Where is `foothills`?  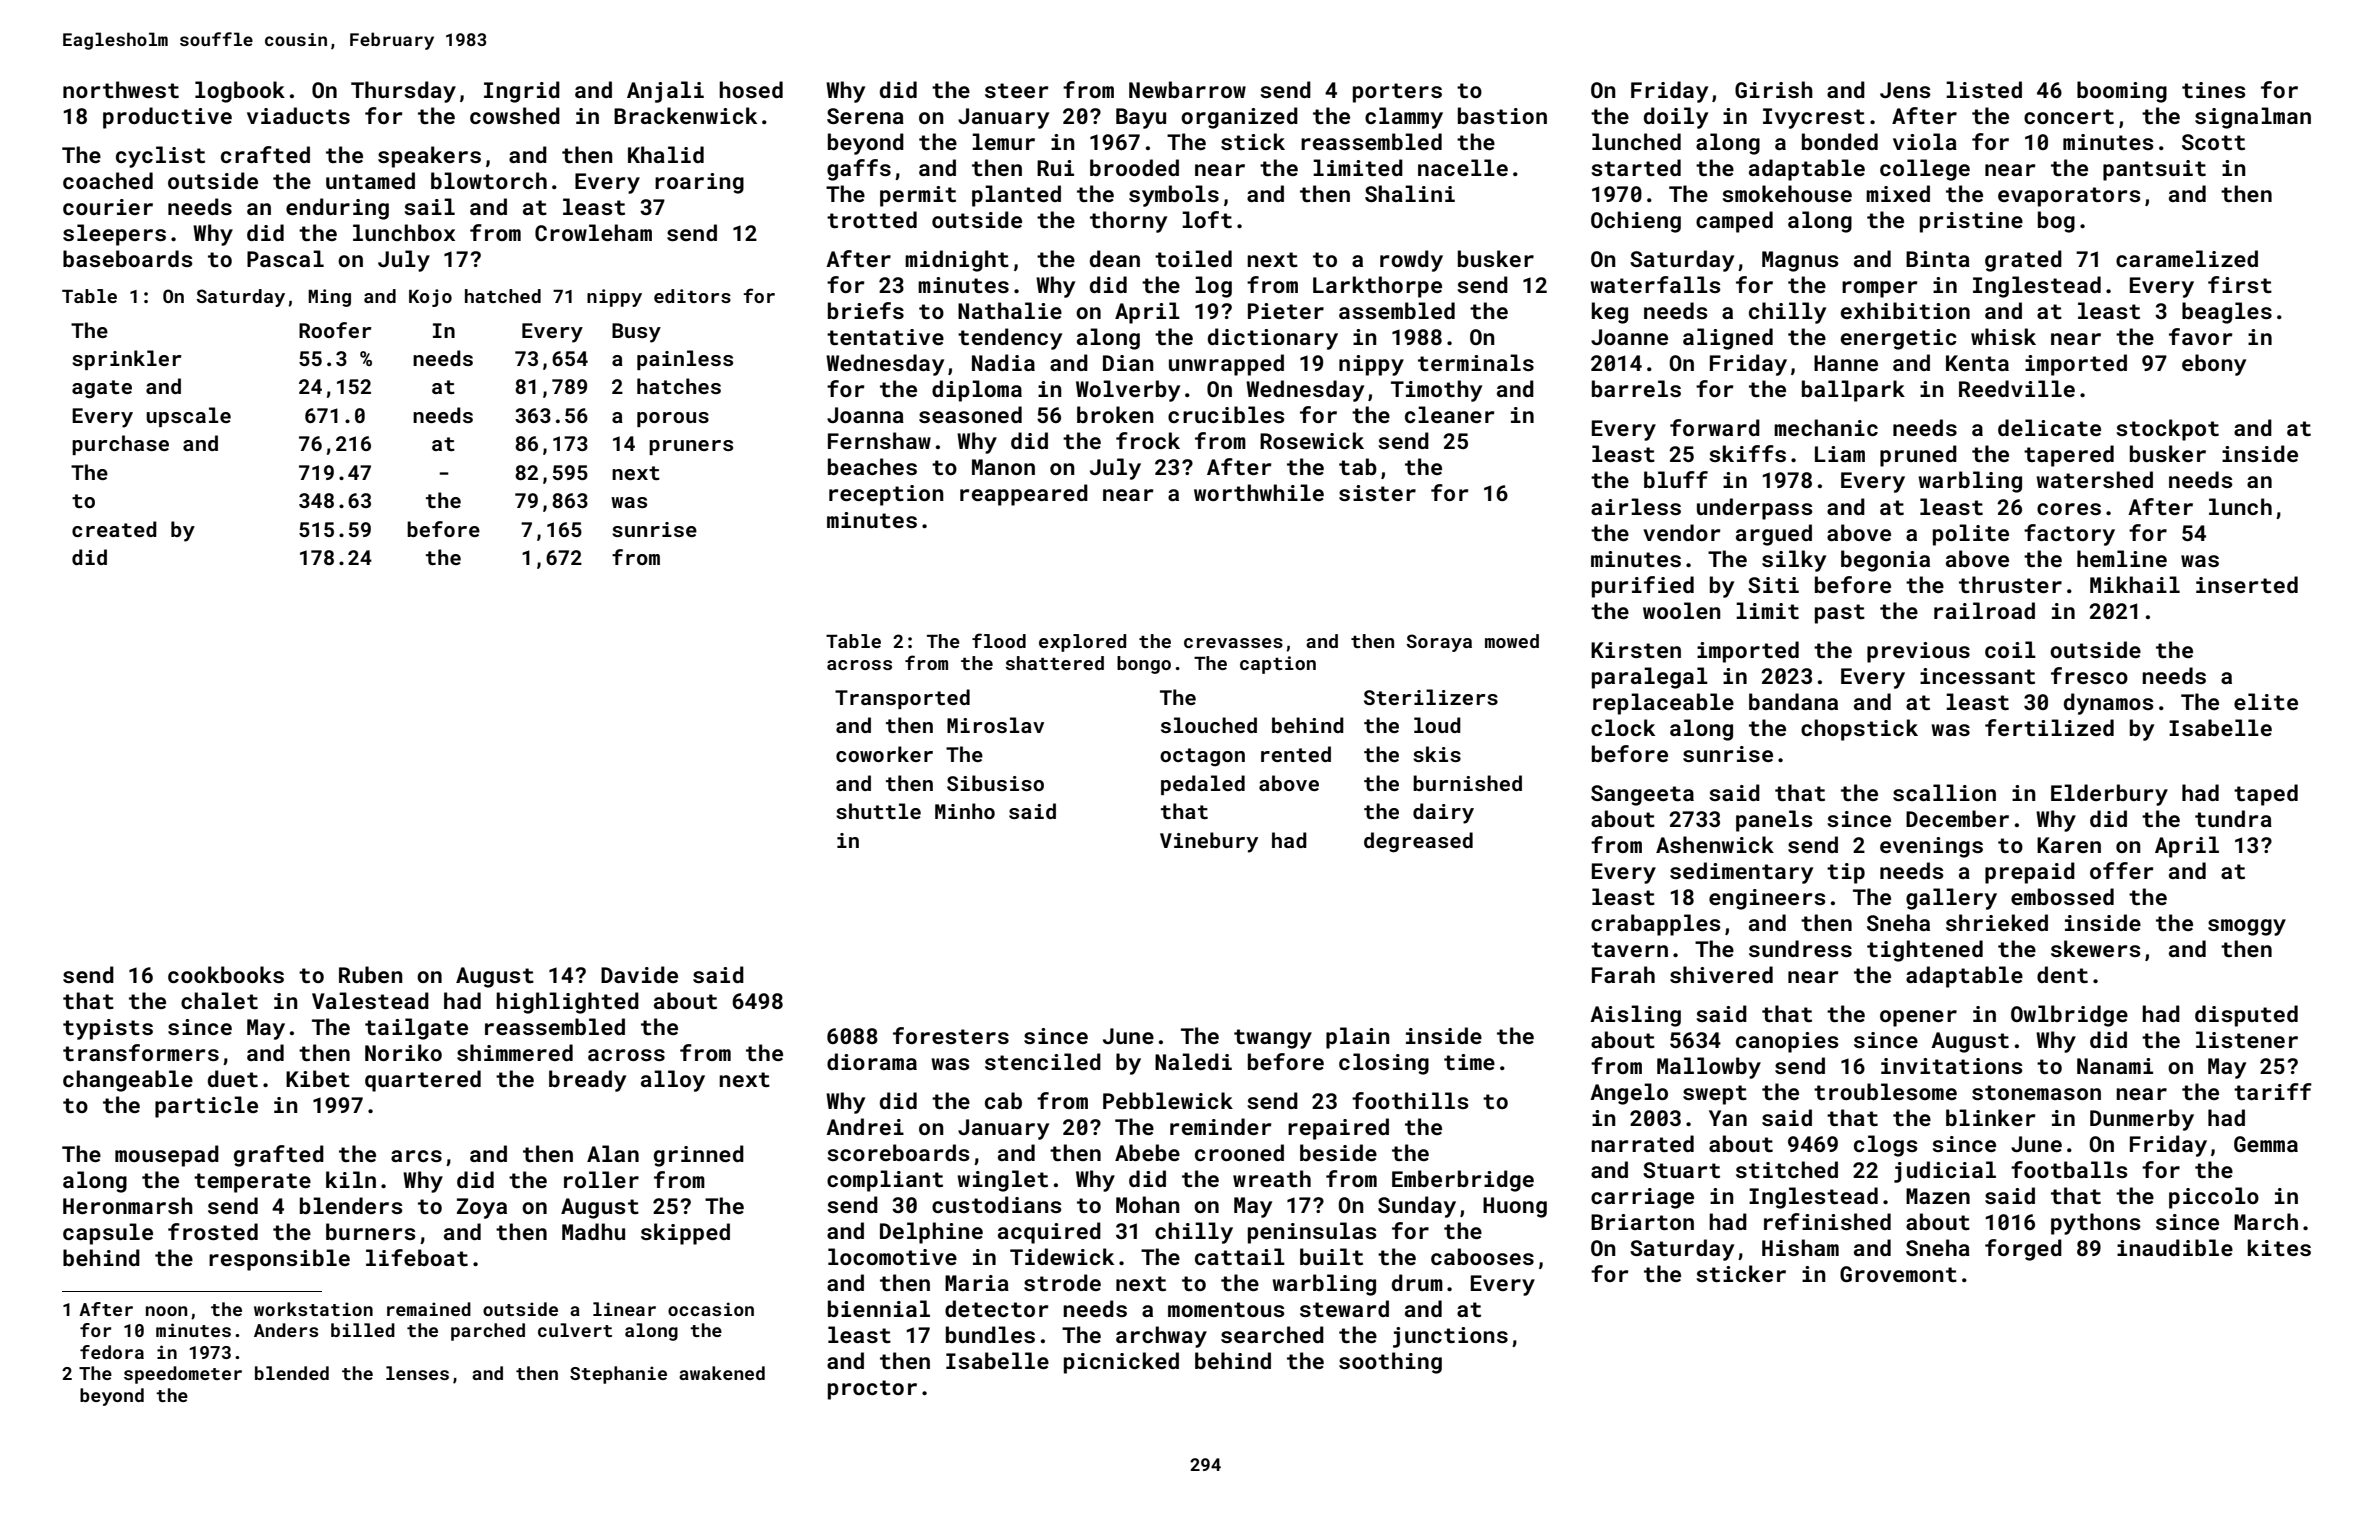
foothills is located at coordinates (1410, 1100).
